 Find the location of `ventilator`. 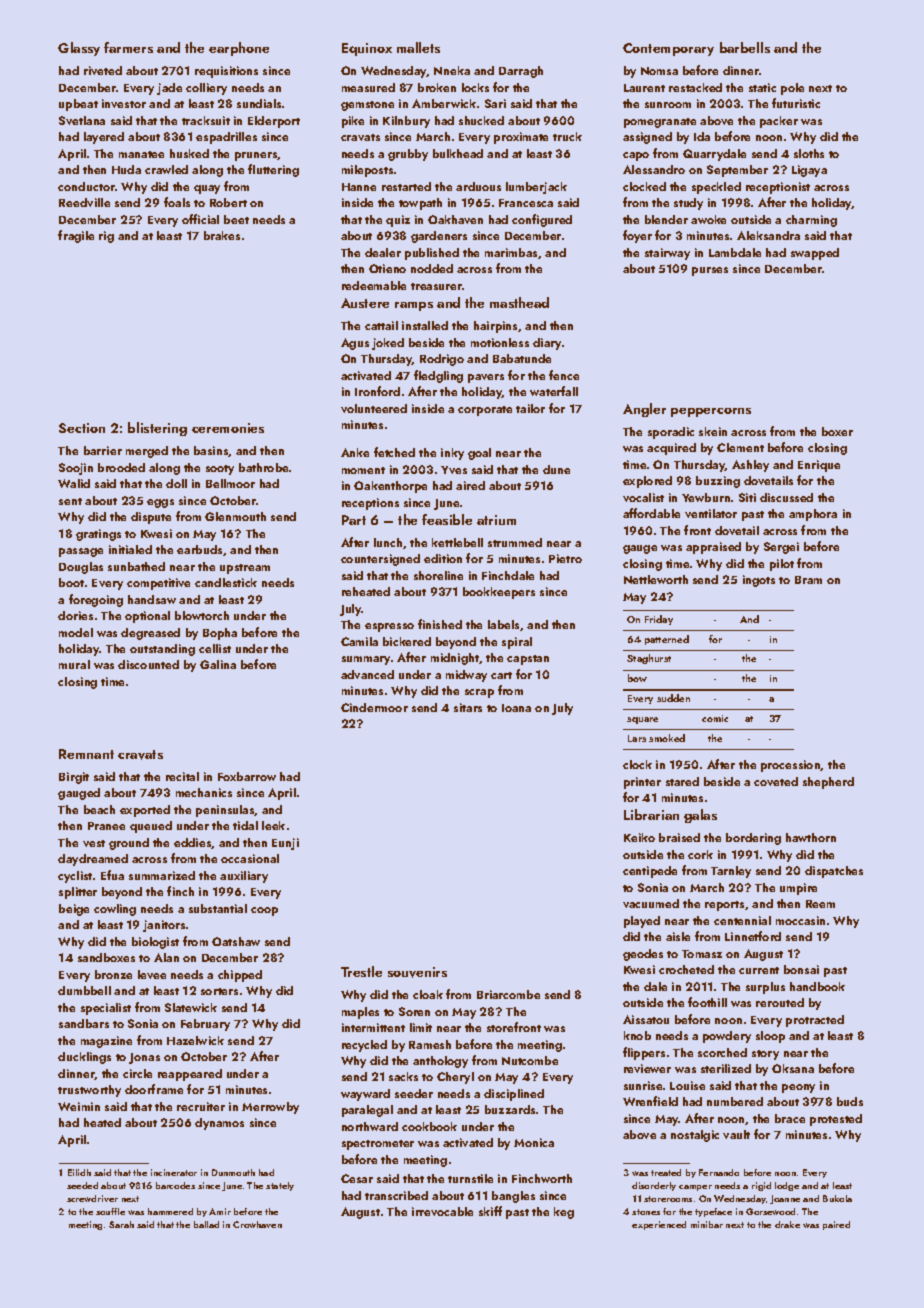

ventilator is located at coordinates (711, 513).
